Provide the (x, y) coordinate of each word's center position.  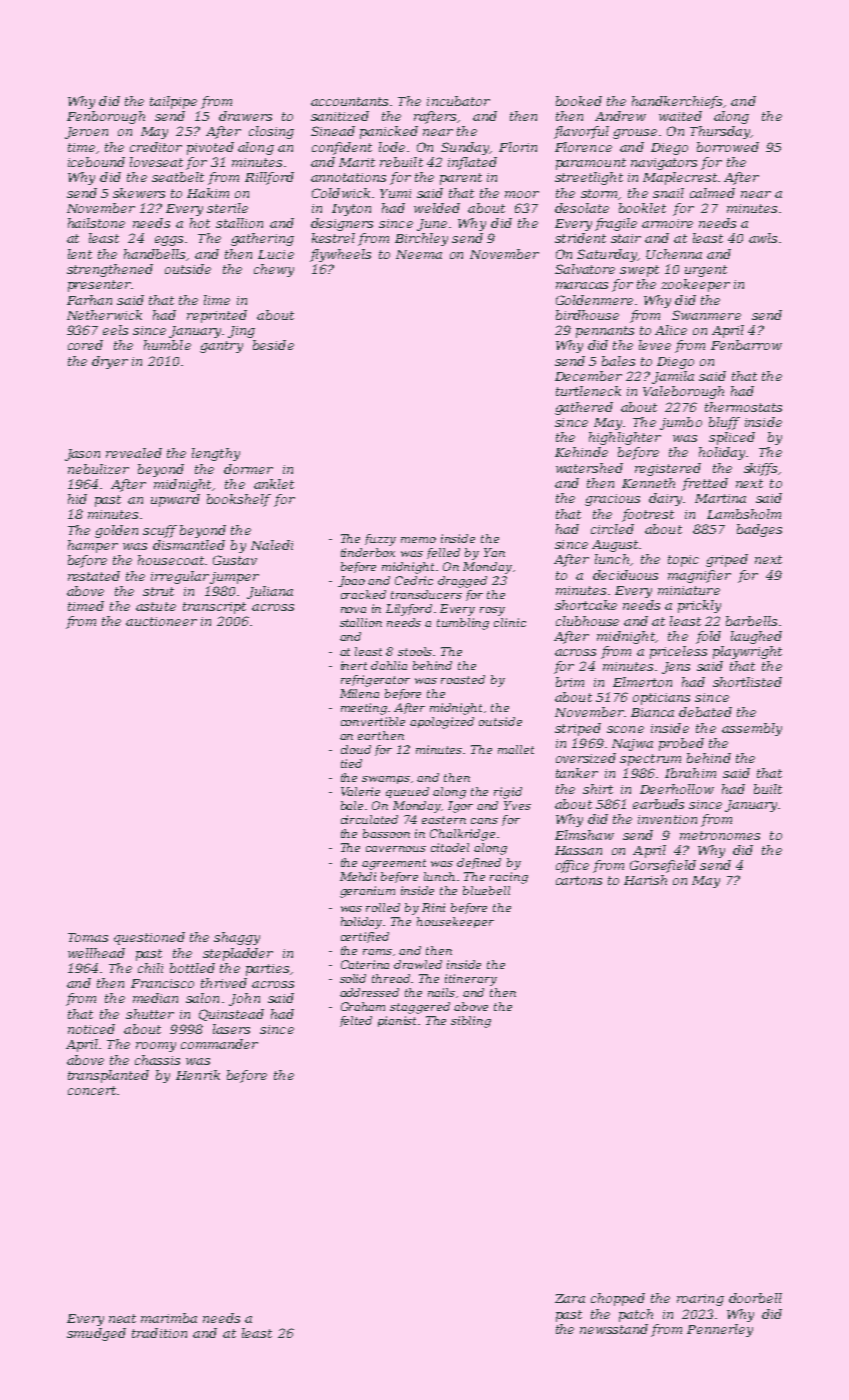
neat (122, 1318)
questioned (149, 938)
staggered (420, 1008)
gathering (262, 239)
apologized (442, 723)
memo (418, 540)
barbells (751, 621)
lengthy (216, 454)
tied (351, 763)
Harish (645, 880)
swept (639, 271)
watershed (589, 468)
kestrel (333, 238)
